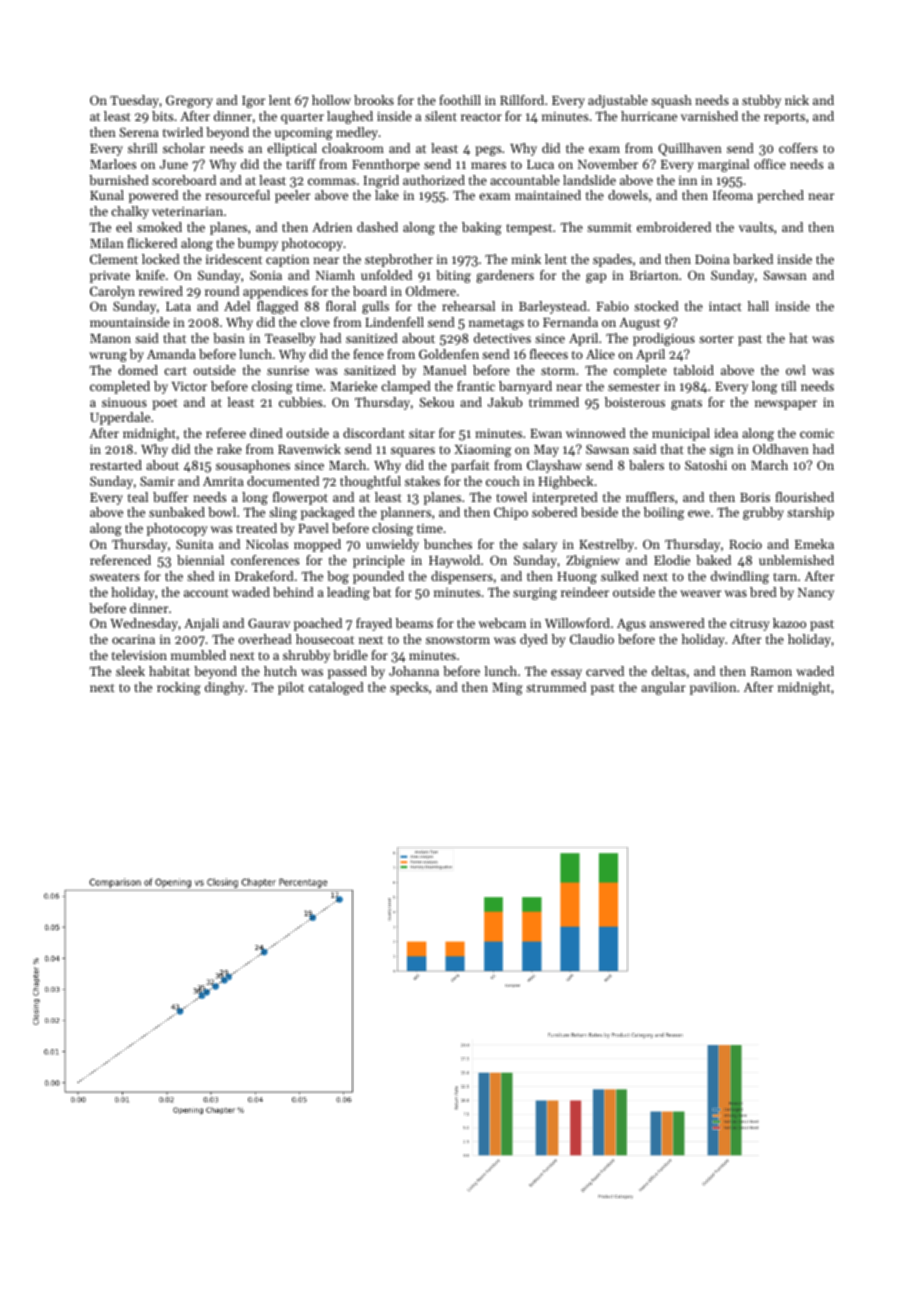  I want to click on discordant, so click(374, 433).
